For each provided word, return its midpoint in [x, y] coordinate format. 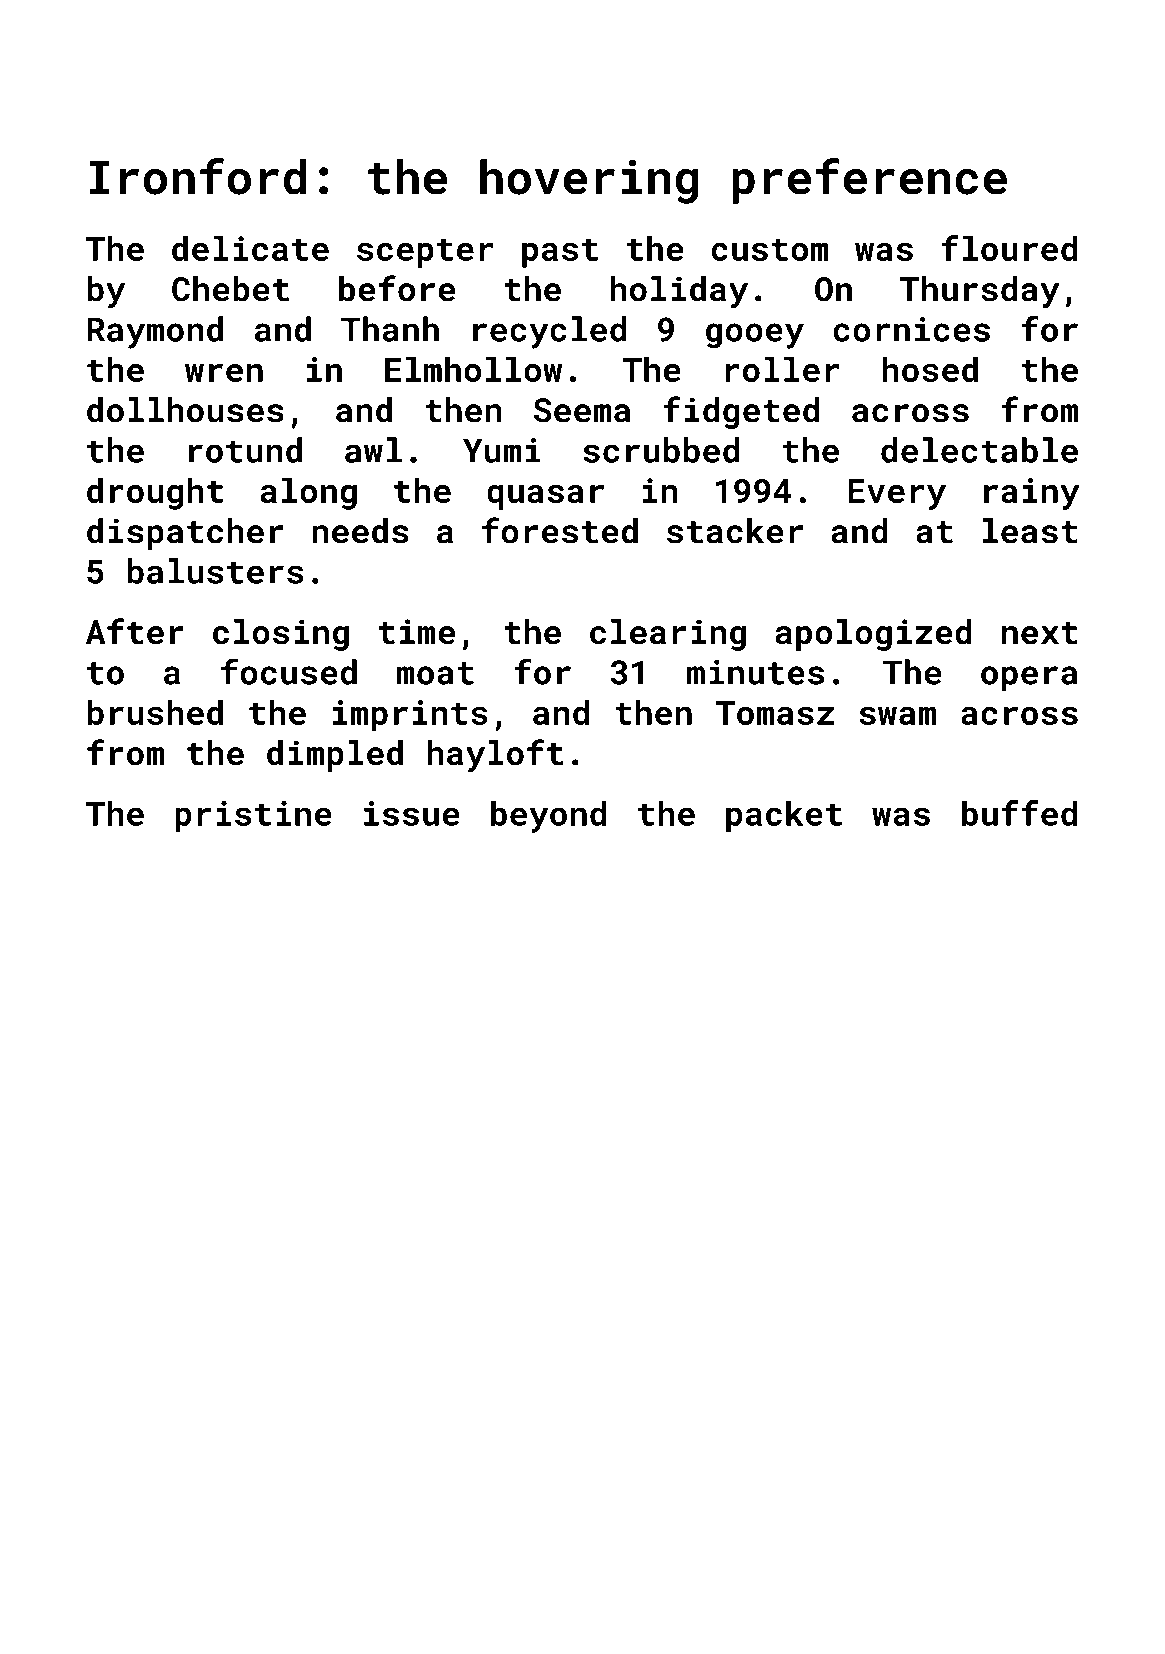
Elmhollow [473, 369]
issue [411, 813]
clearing [668, 635]
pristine [253, 817]
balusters [216, 571]
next [1040, 633]
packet [784, 816]
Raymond [155, 332]
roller [783, 369]
